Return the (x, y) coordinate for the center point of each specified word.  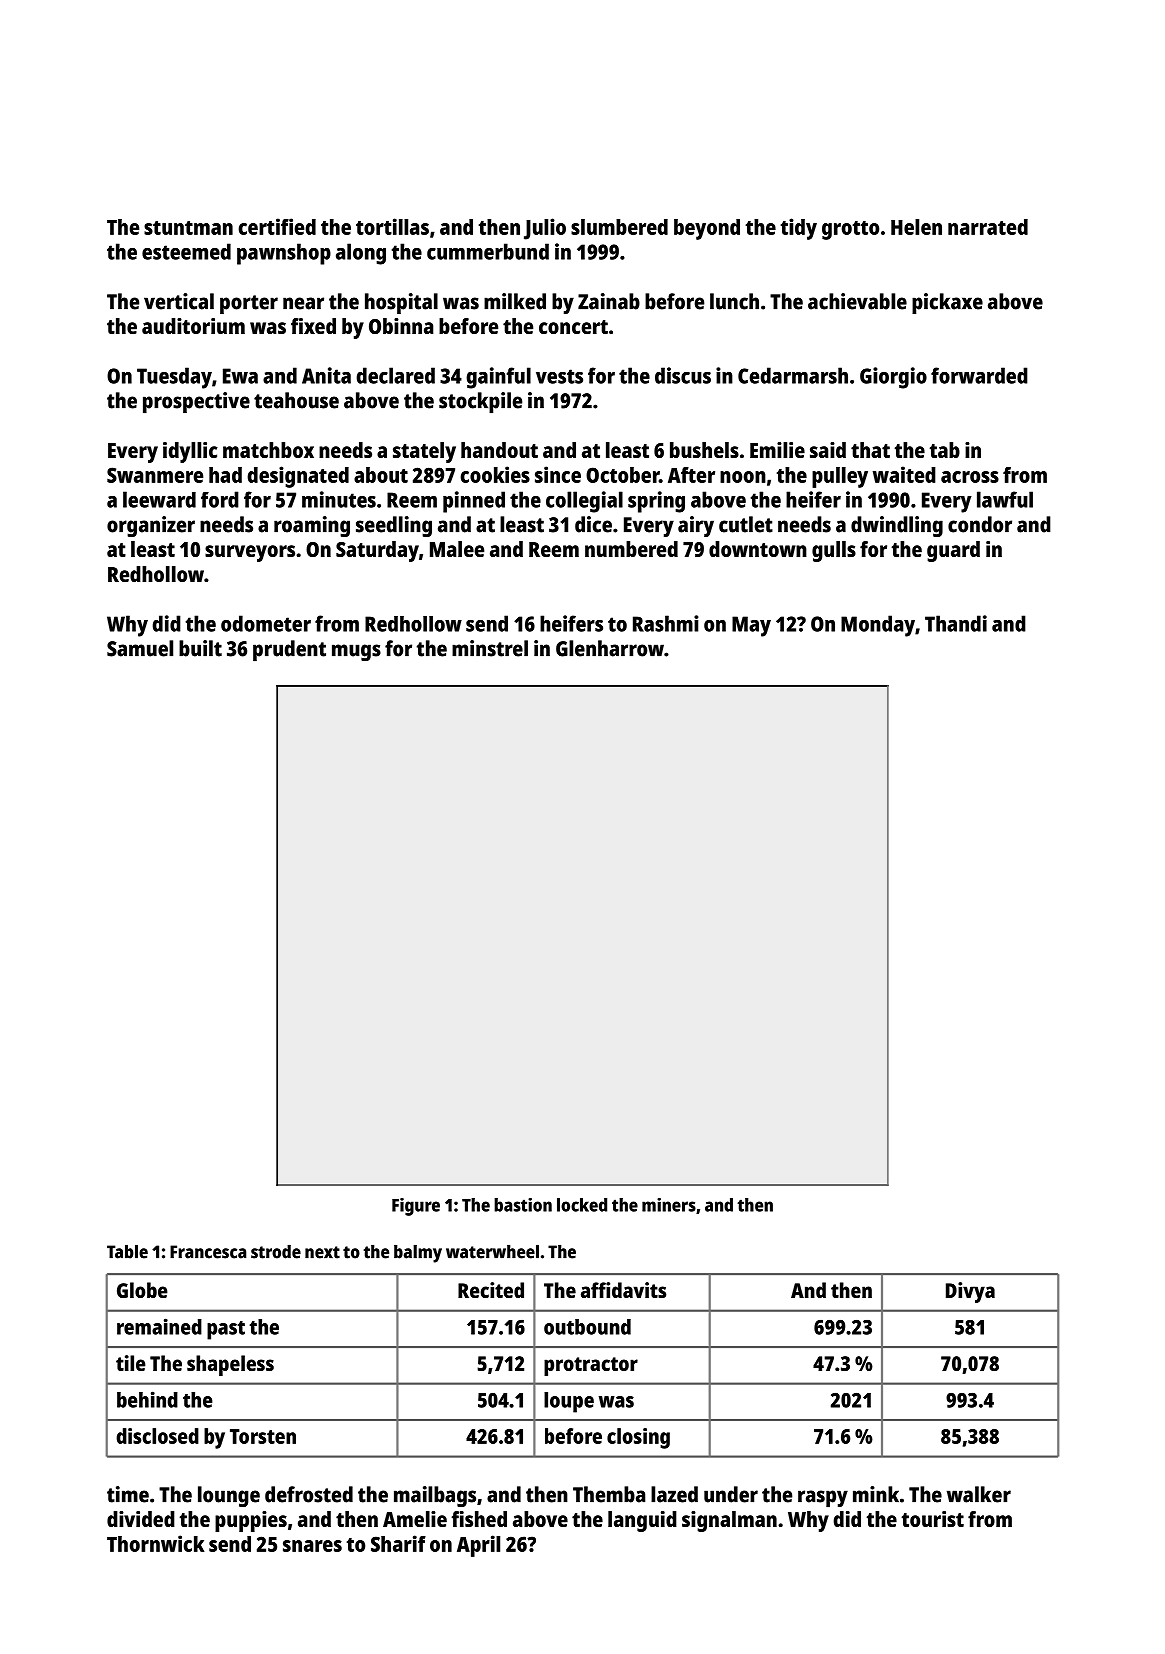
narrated (988, 227)
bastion (523, 1205)
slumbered (619, 227)
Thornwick (155, 1543)
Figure (416, 1207)
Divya (970, 1292)
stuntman (188, 228)
